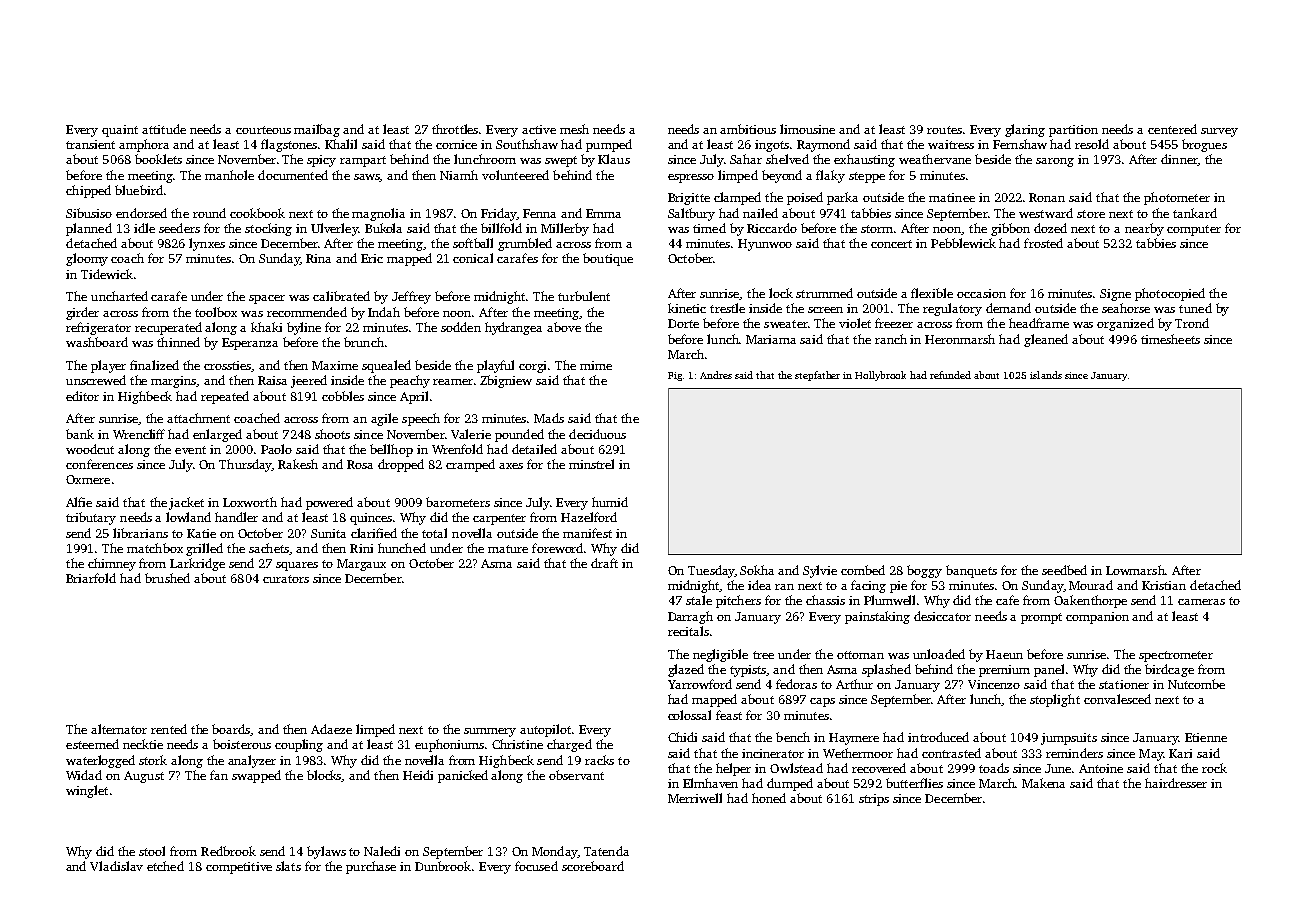  I want to click on store, so click(1091, 214).
